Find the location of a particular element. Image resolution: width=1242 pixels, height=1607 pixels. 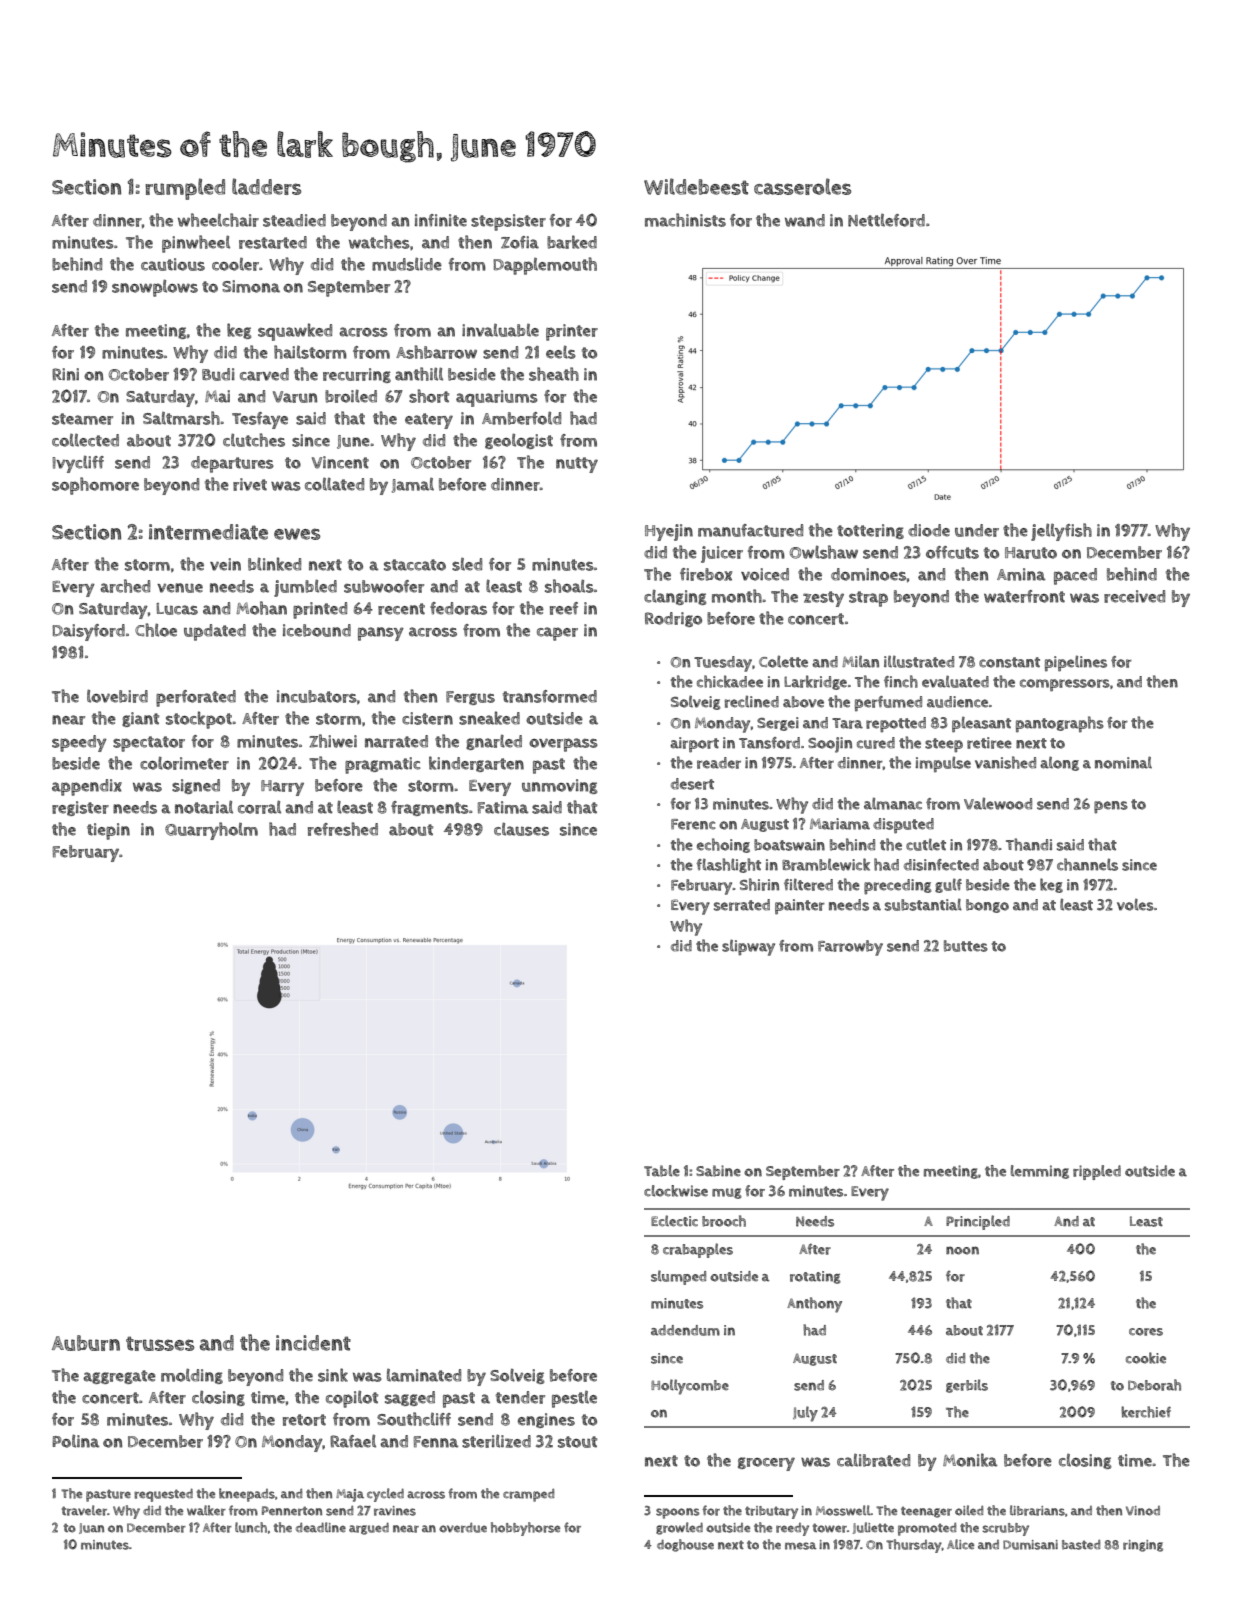

squawked is located at coordinates (295, 332).
